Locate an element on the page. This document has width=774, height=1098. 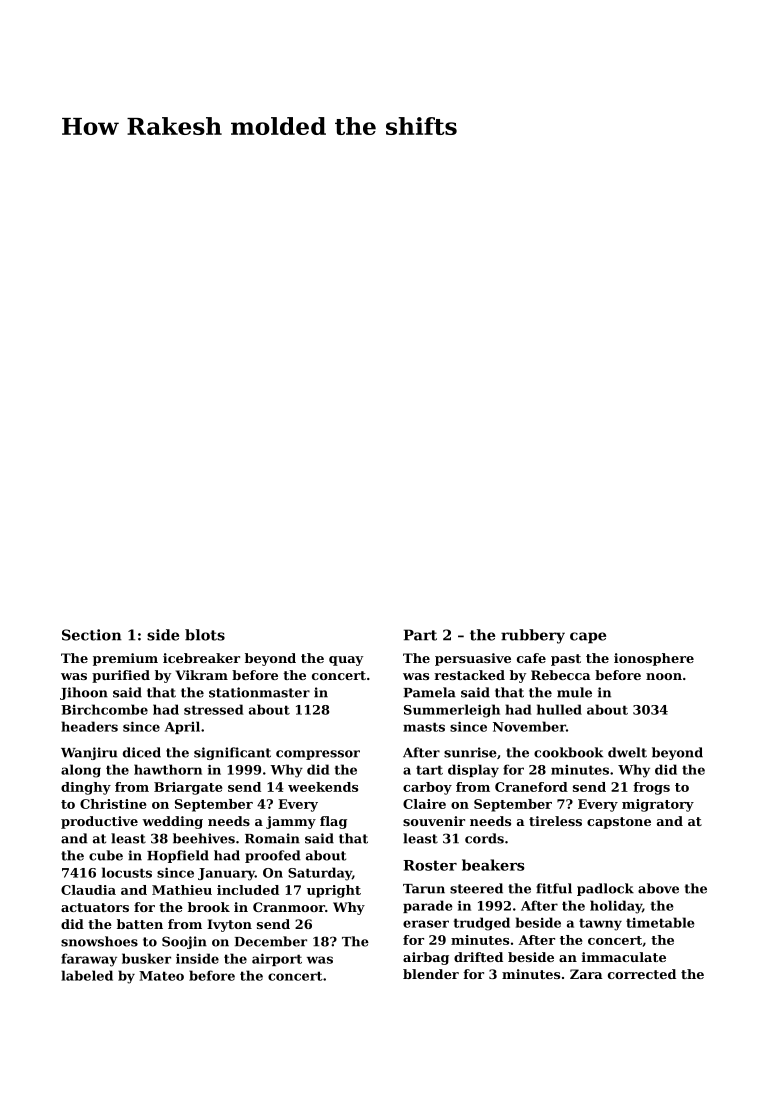
hawthorn is located at coordinates (168, 769).
